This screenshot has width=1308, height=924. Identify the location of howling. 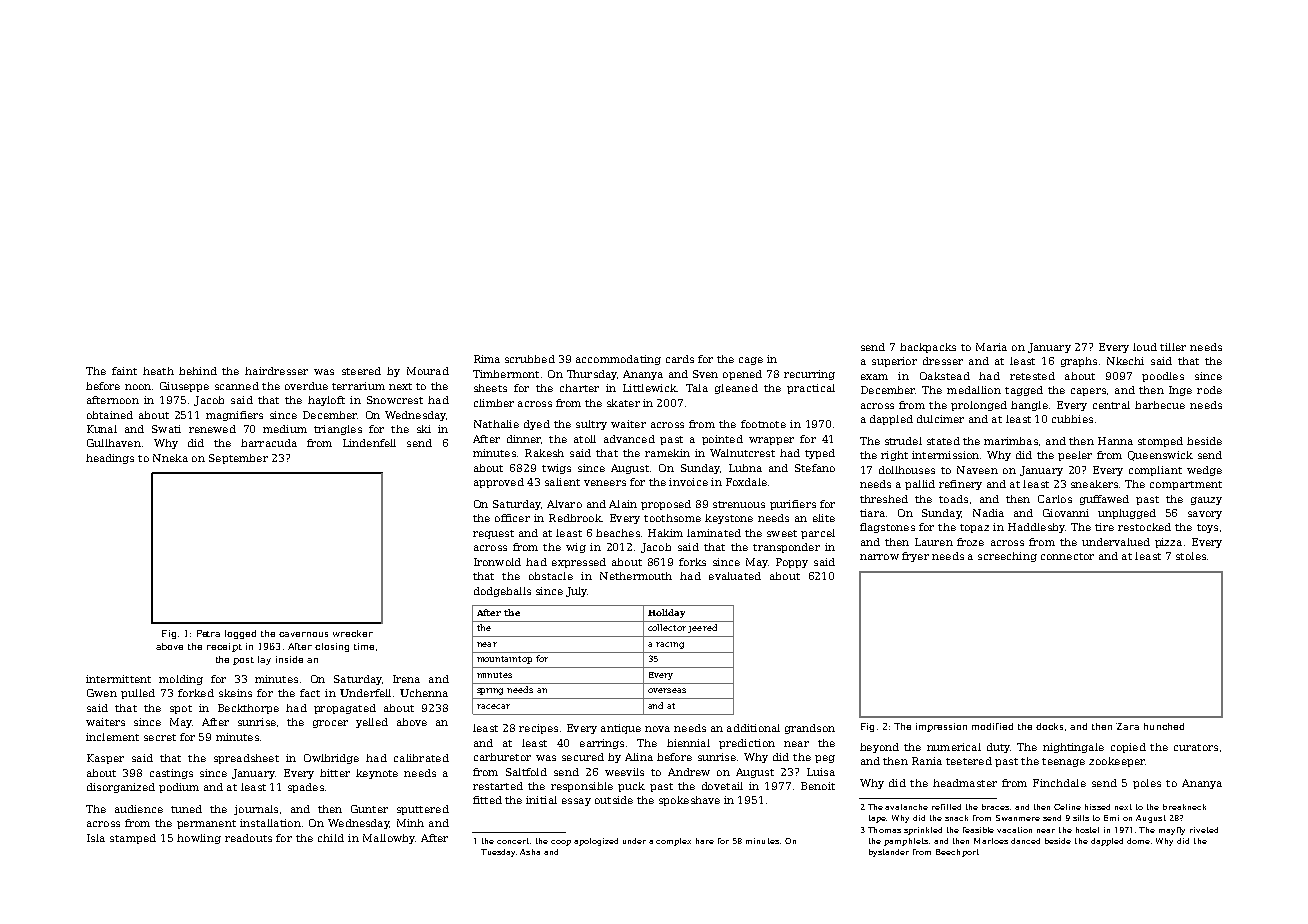
(199, 839).
